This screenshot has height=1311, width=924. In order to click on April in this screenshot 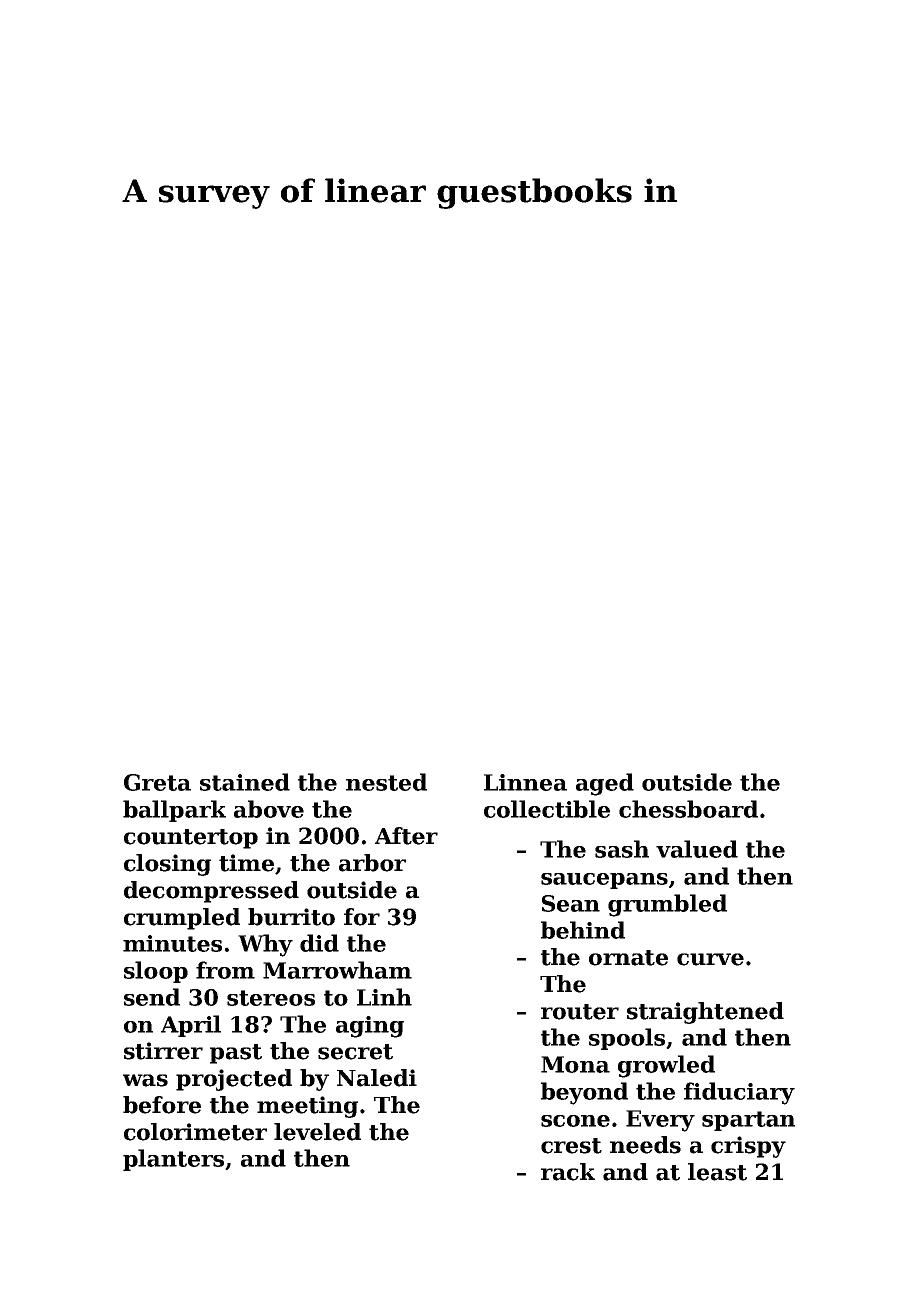, I will do `click(191, 1026)`.
